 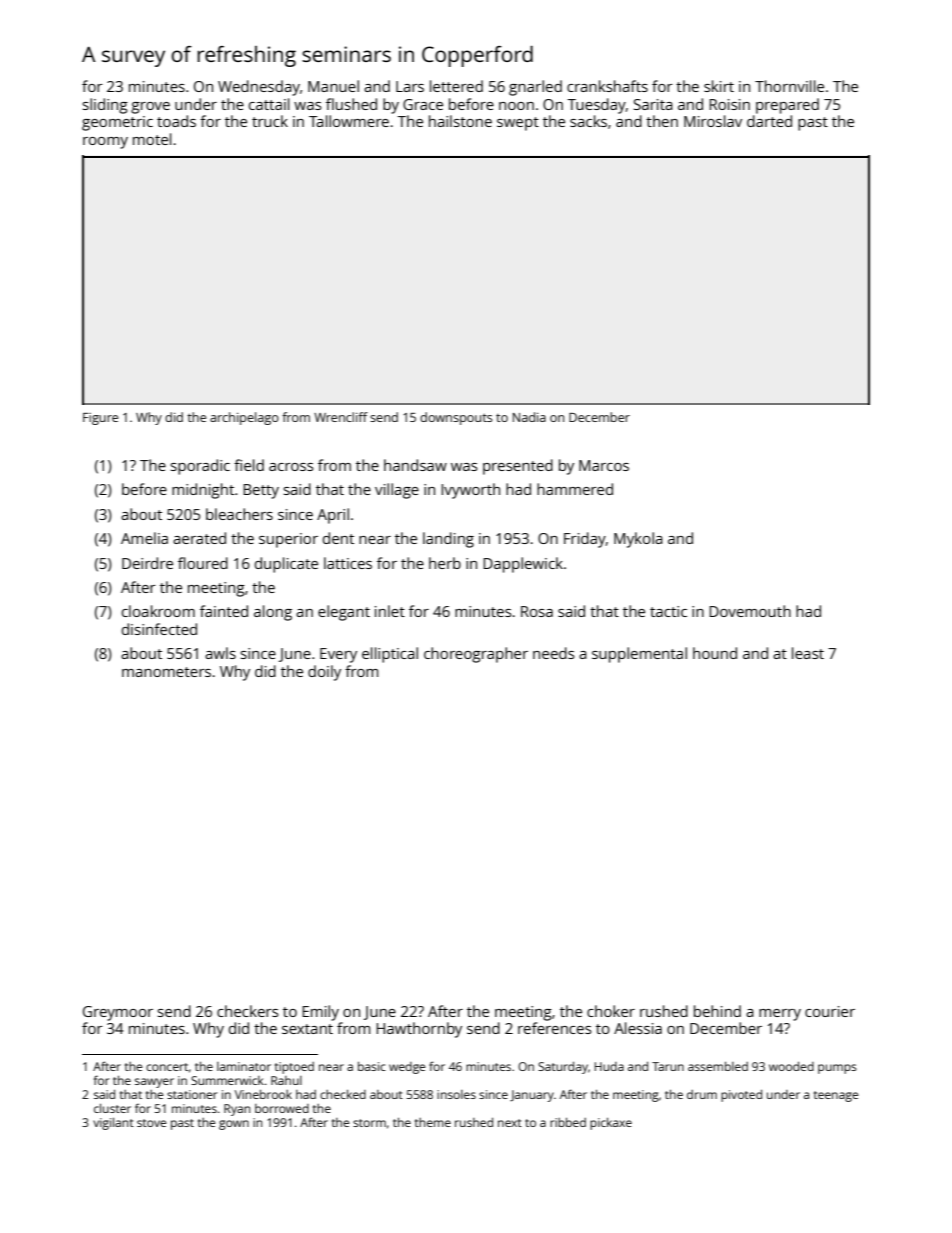 I want to click on manometers, so click(x=166, y=672).
